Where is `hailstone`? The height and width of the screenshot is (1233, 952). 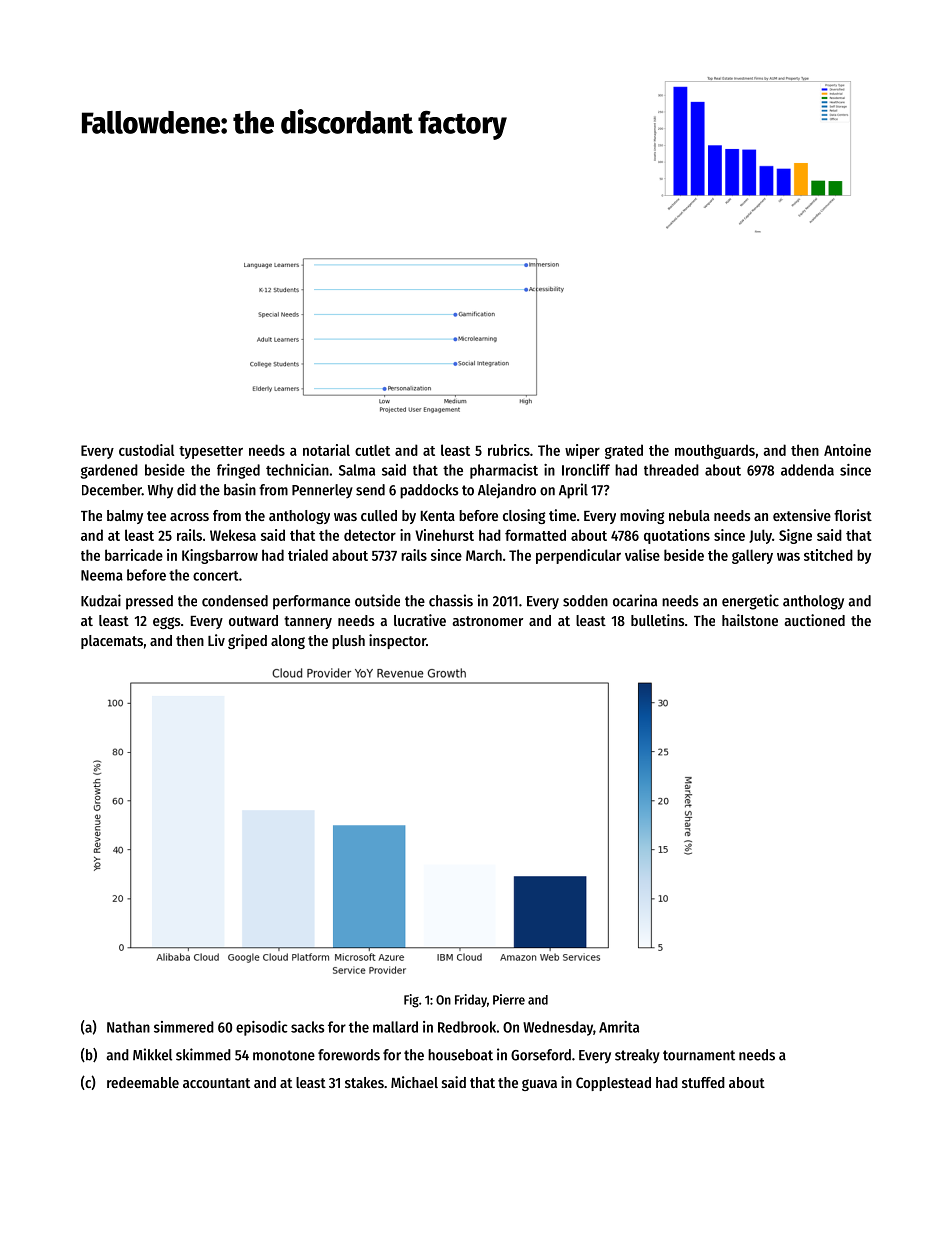 hailstone is located at coordinates (750, 620).
